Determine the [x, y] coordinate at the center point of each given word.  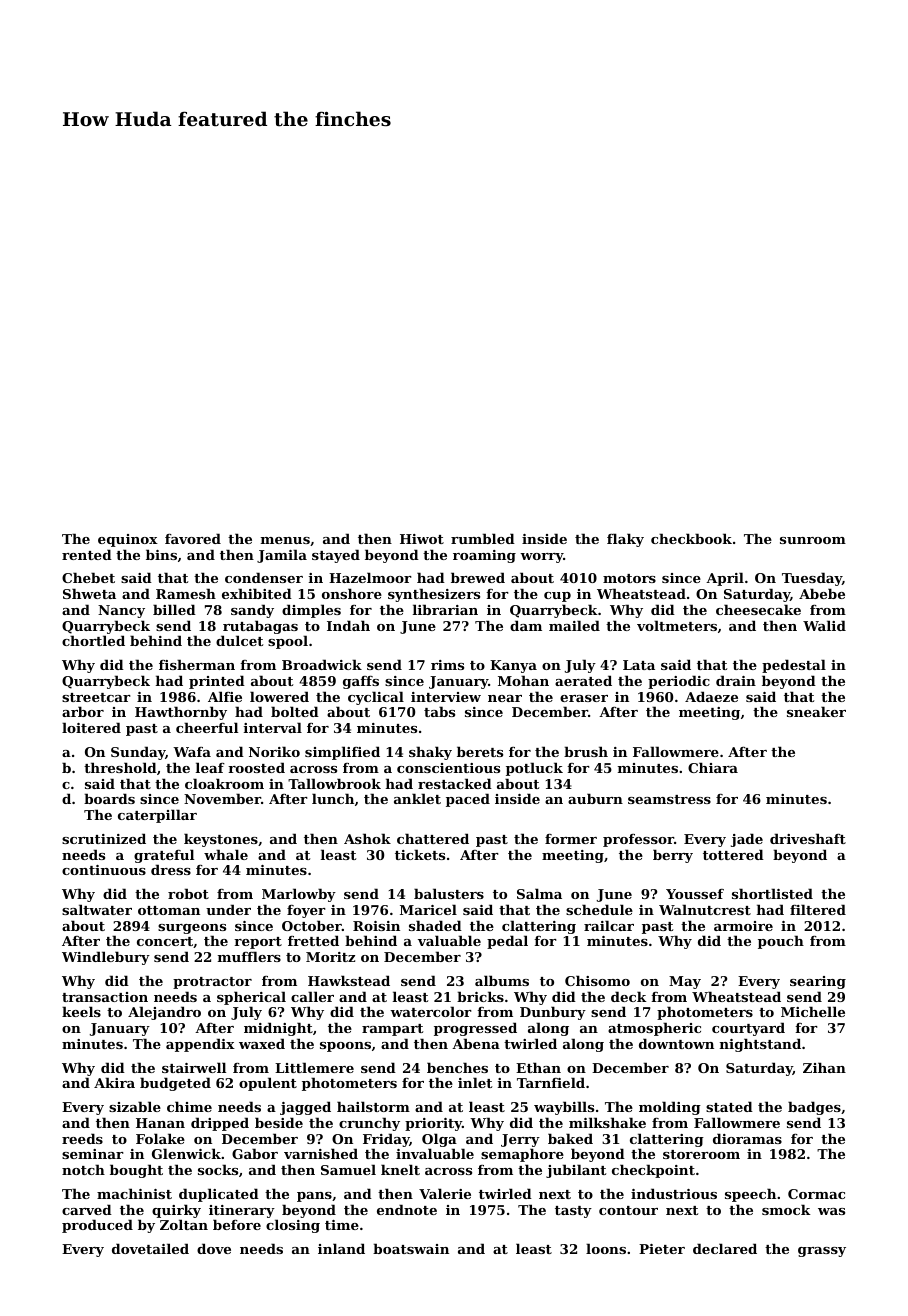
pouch [781, 942]
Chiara [713, 767]
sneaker [816, 711]
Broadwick [322, 664]
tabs [439, 711]
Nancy [121, 611]
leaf [210, 767]
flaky [625, 540]
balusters [449, 893]
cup [557, 597]
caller [312, 996]
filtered [818, 909]
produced [97, 1226]
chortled [93, 640]
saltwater [97, 909]
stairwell [194, 1067]
